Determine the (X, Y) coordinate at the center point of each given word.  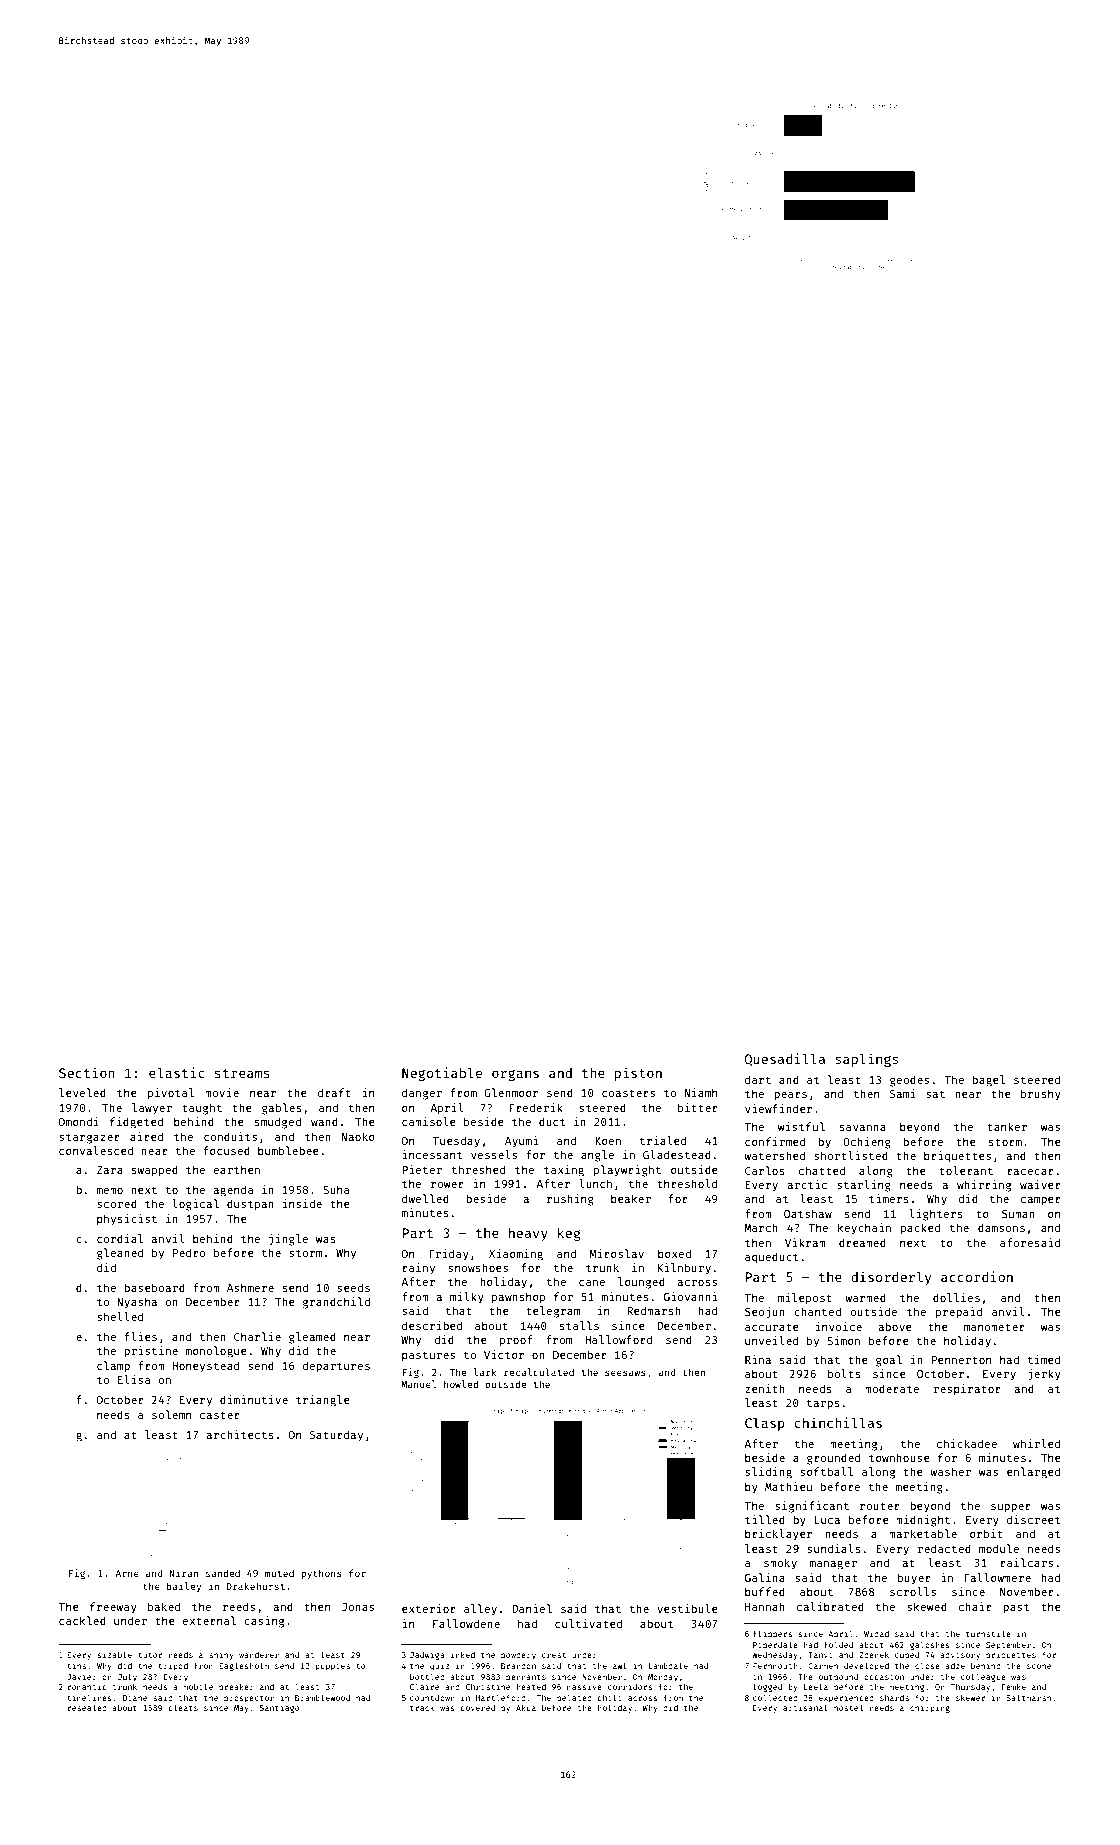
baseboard (154, 1287)
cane (592, 1283)
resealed (87, 1707)
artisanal (805, 1707)
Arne (127, 1573)
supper (1011, 1508)
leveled (82, 1092)
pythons (321, 1574)
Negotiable (442, 1074)
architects (240, 1434)
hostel (848, 1707)
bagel (988, 1081)
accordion (977, 1276)
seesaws (625, 1373)
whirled (1036, 1443)
